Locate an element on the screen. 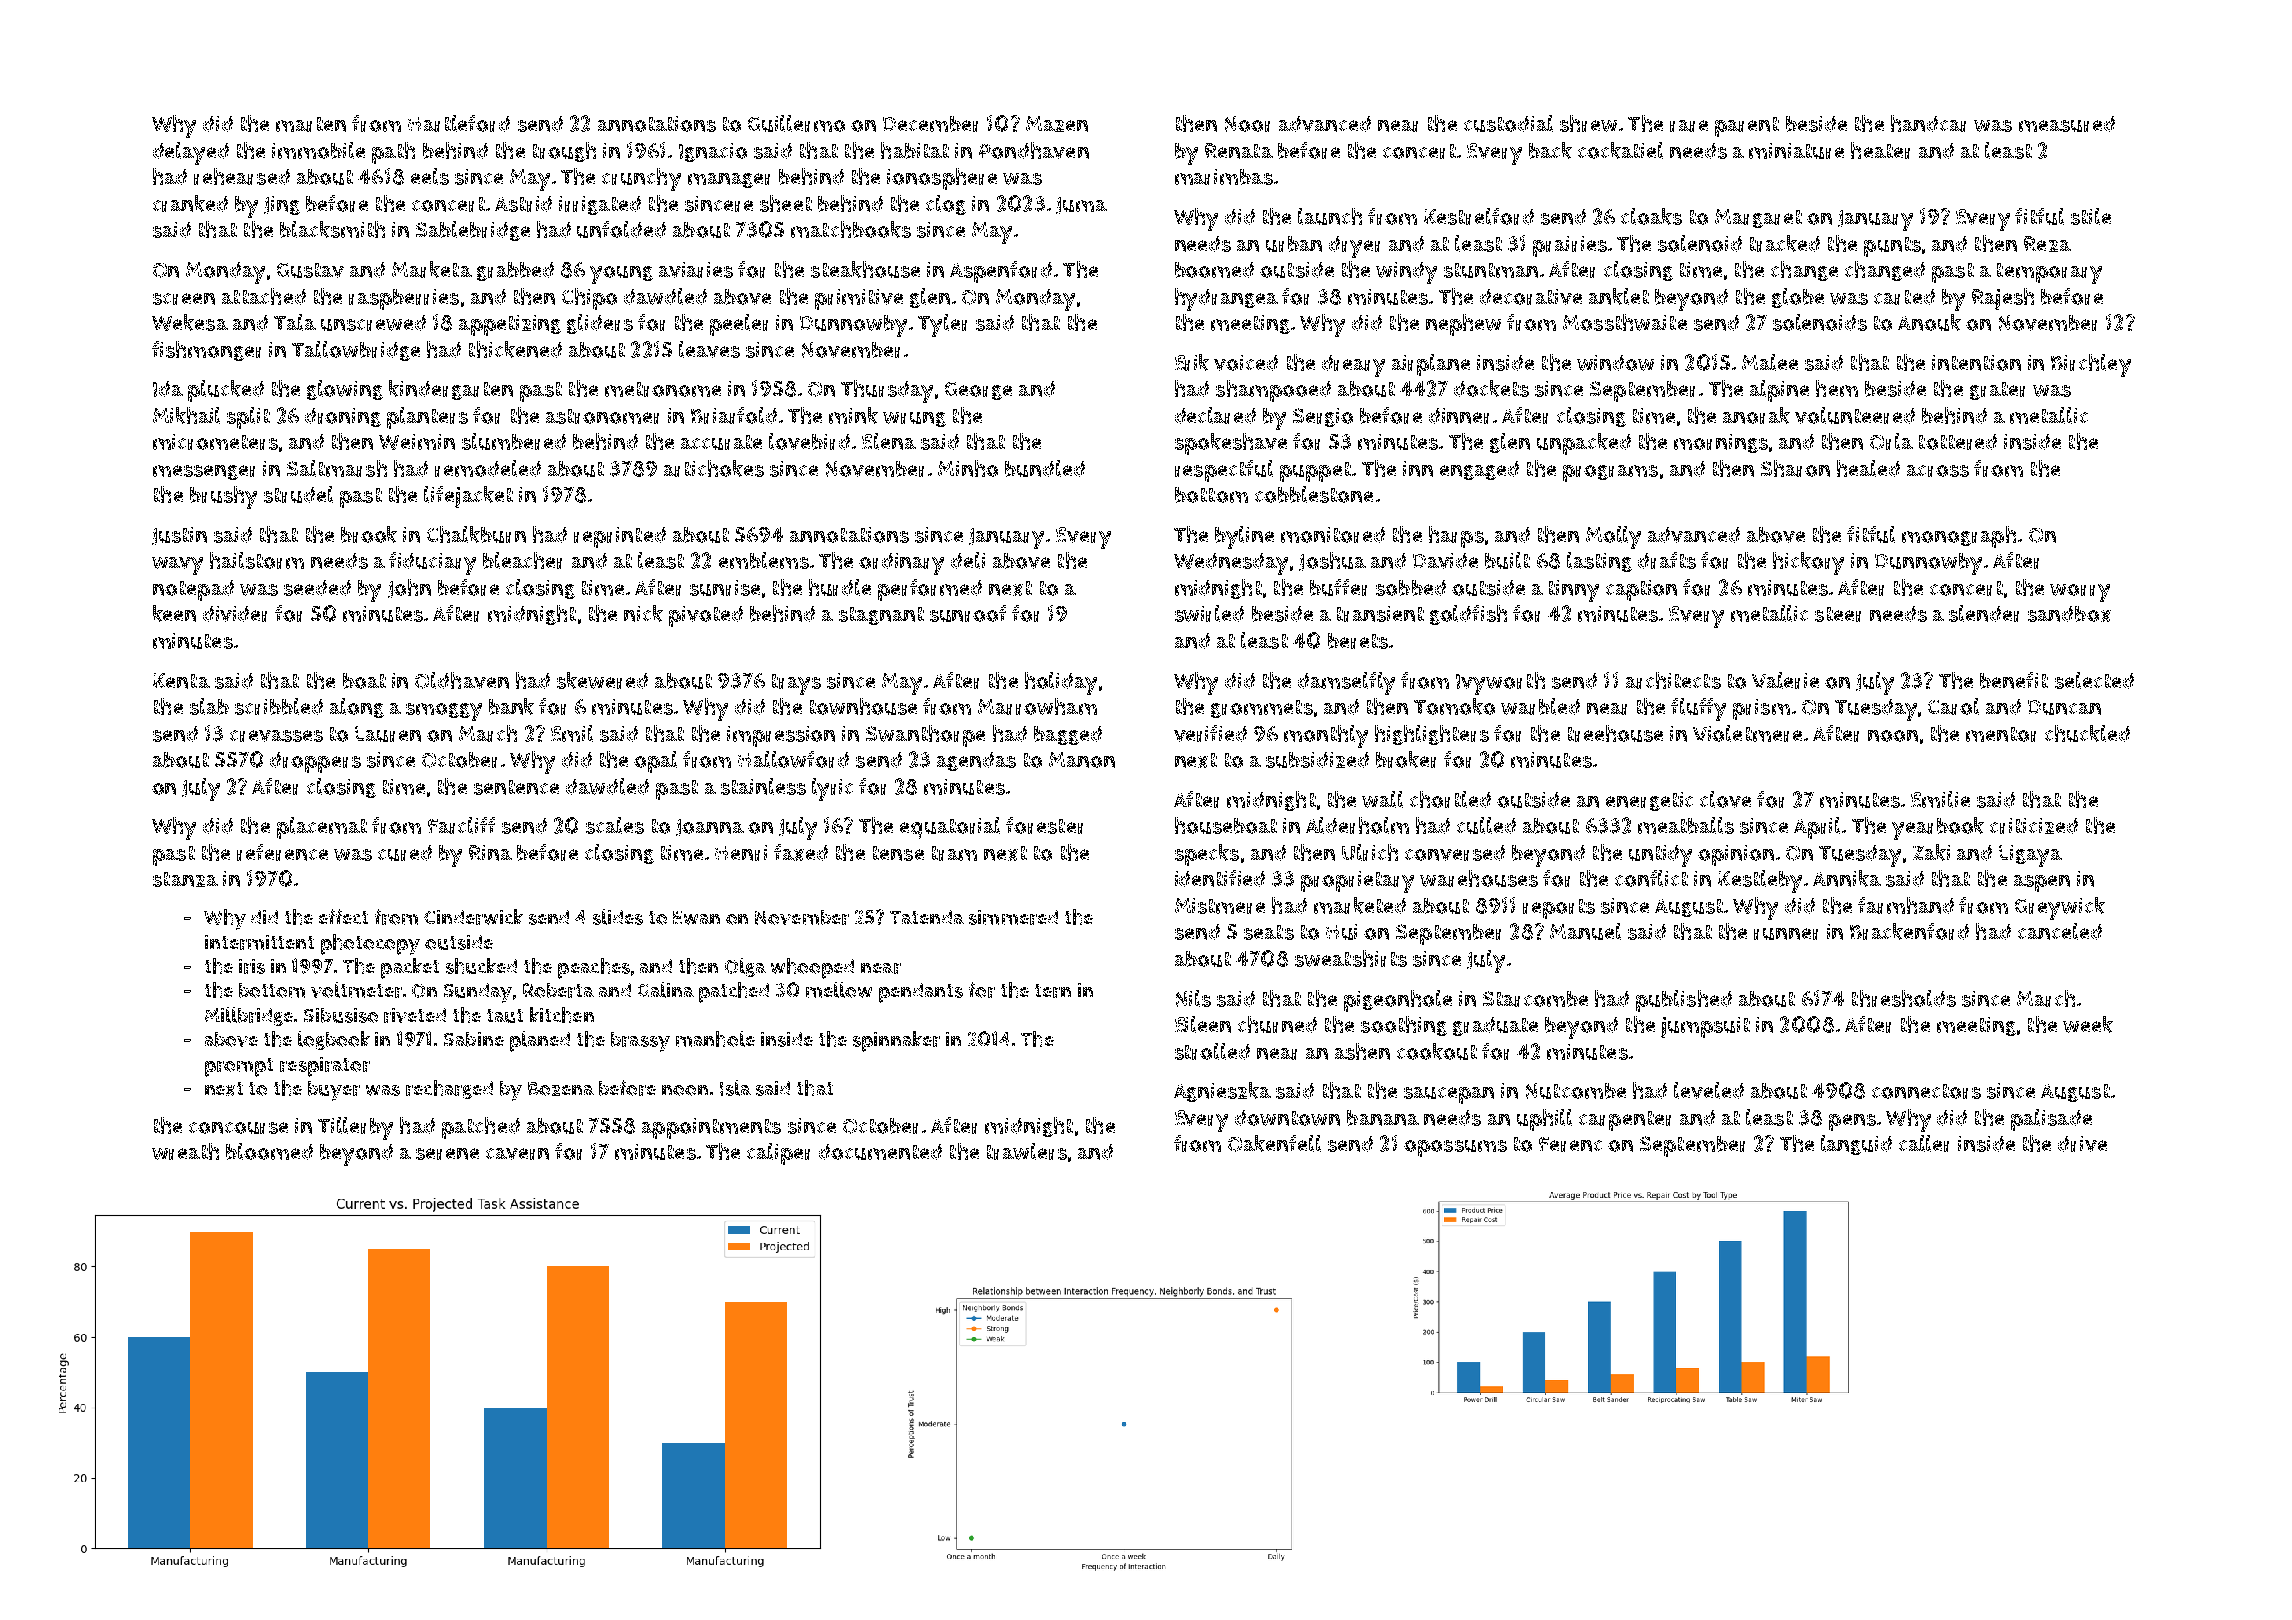  handcar is located at coordinates (1928, 123).
